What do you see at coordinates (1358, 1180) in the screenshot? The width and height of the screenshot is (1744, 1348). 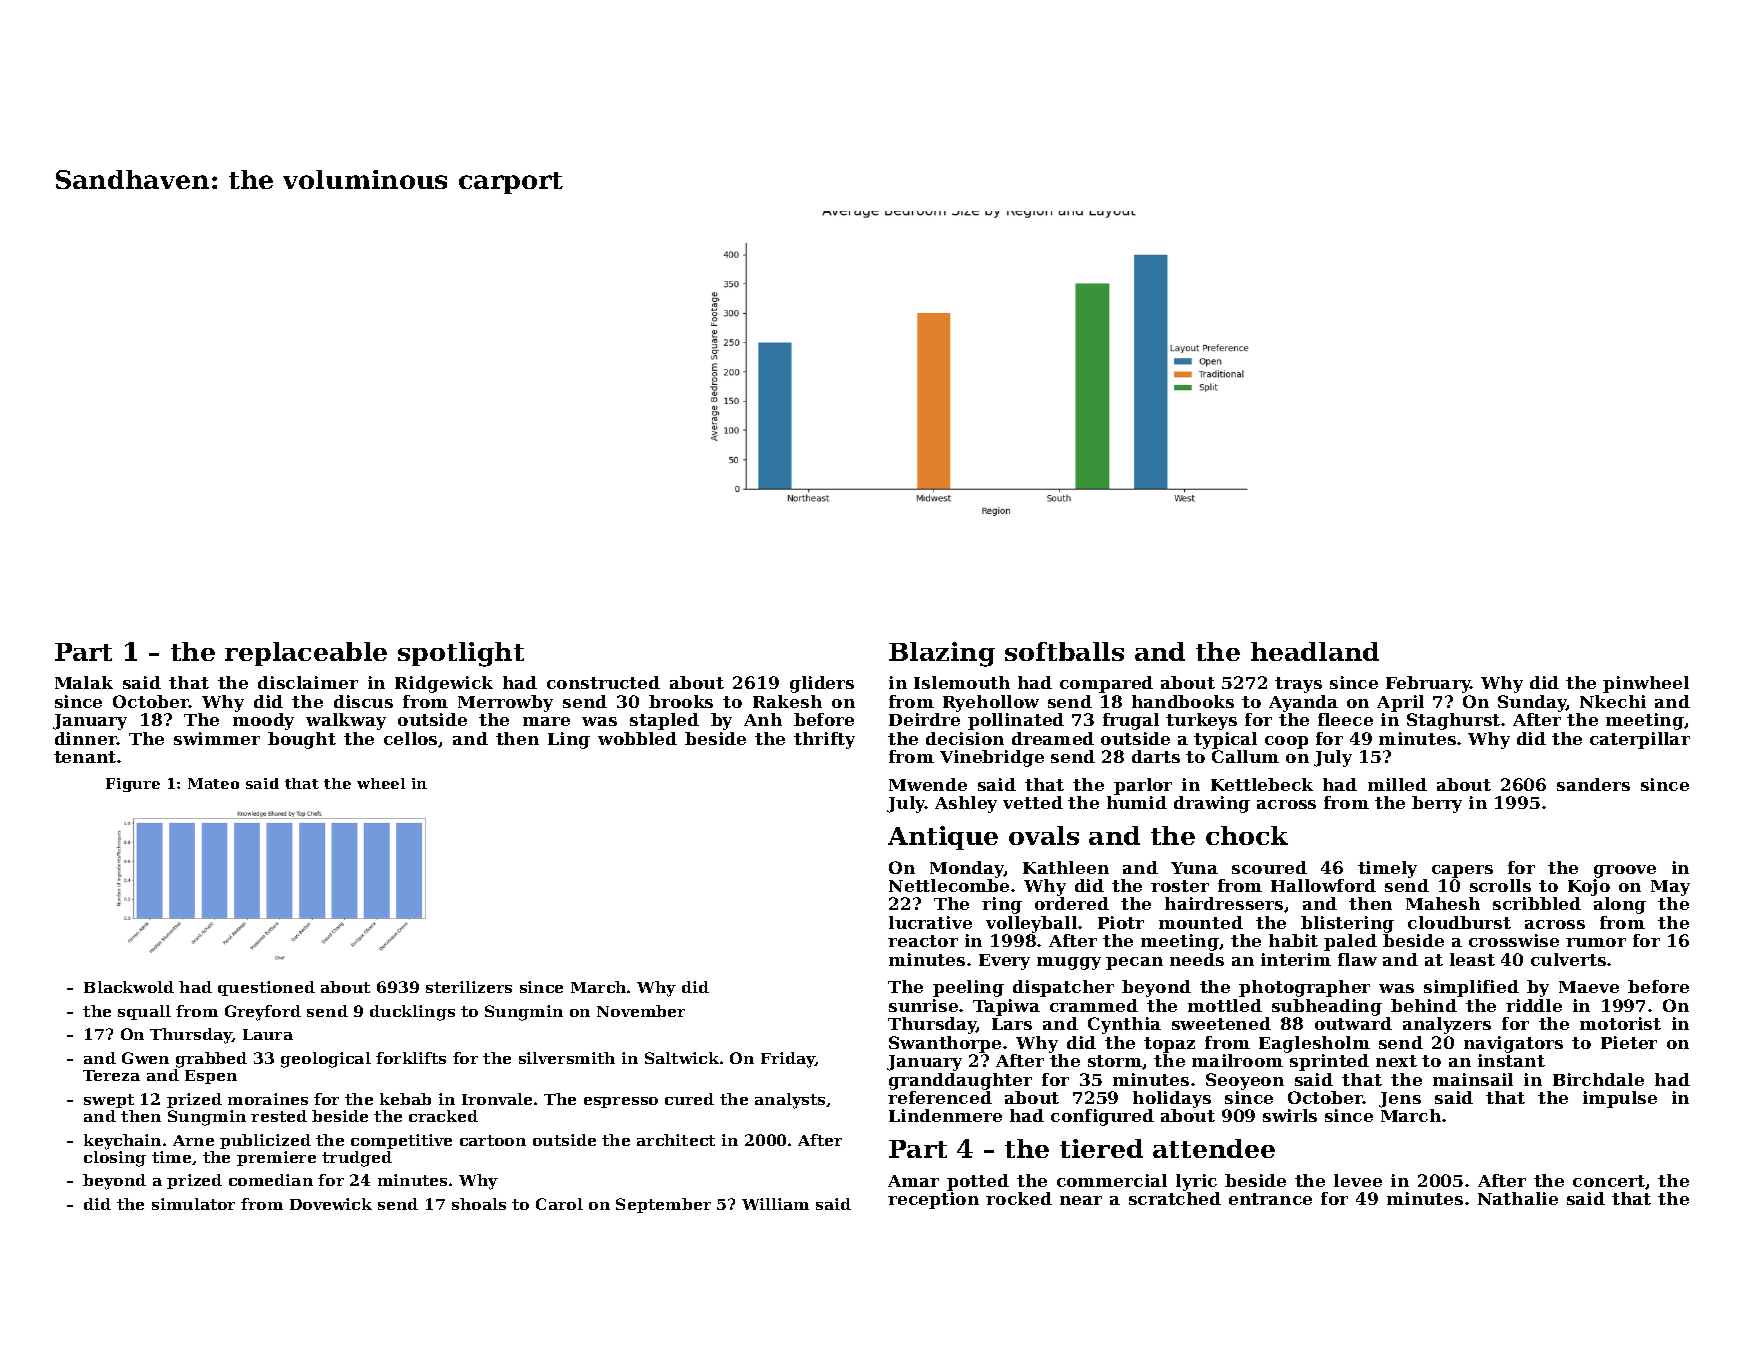 I see `levee` at bounding box center [1358, 1180].
